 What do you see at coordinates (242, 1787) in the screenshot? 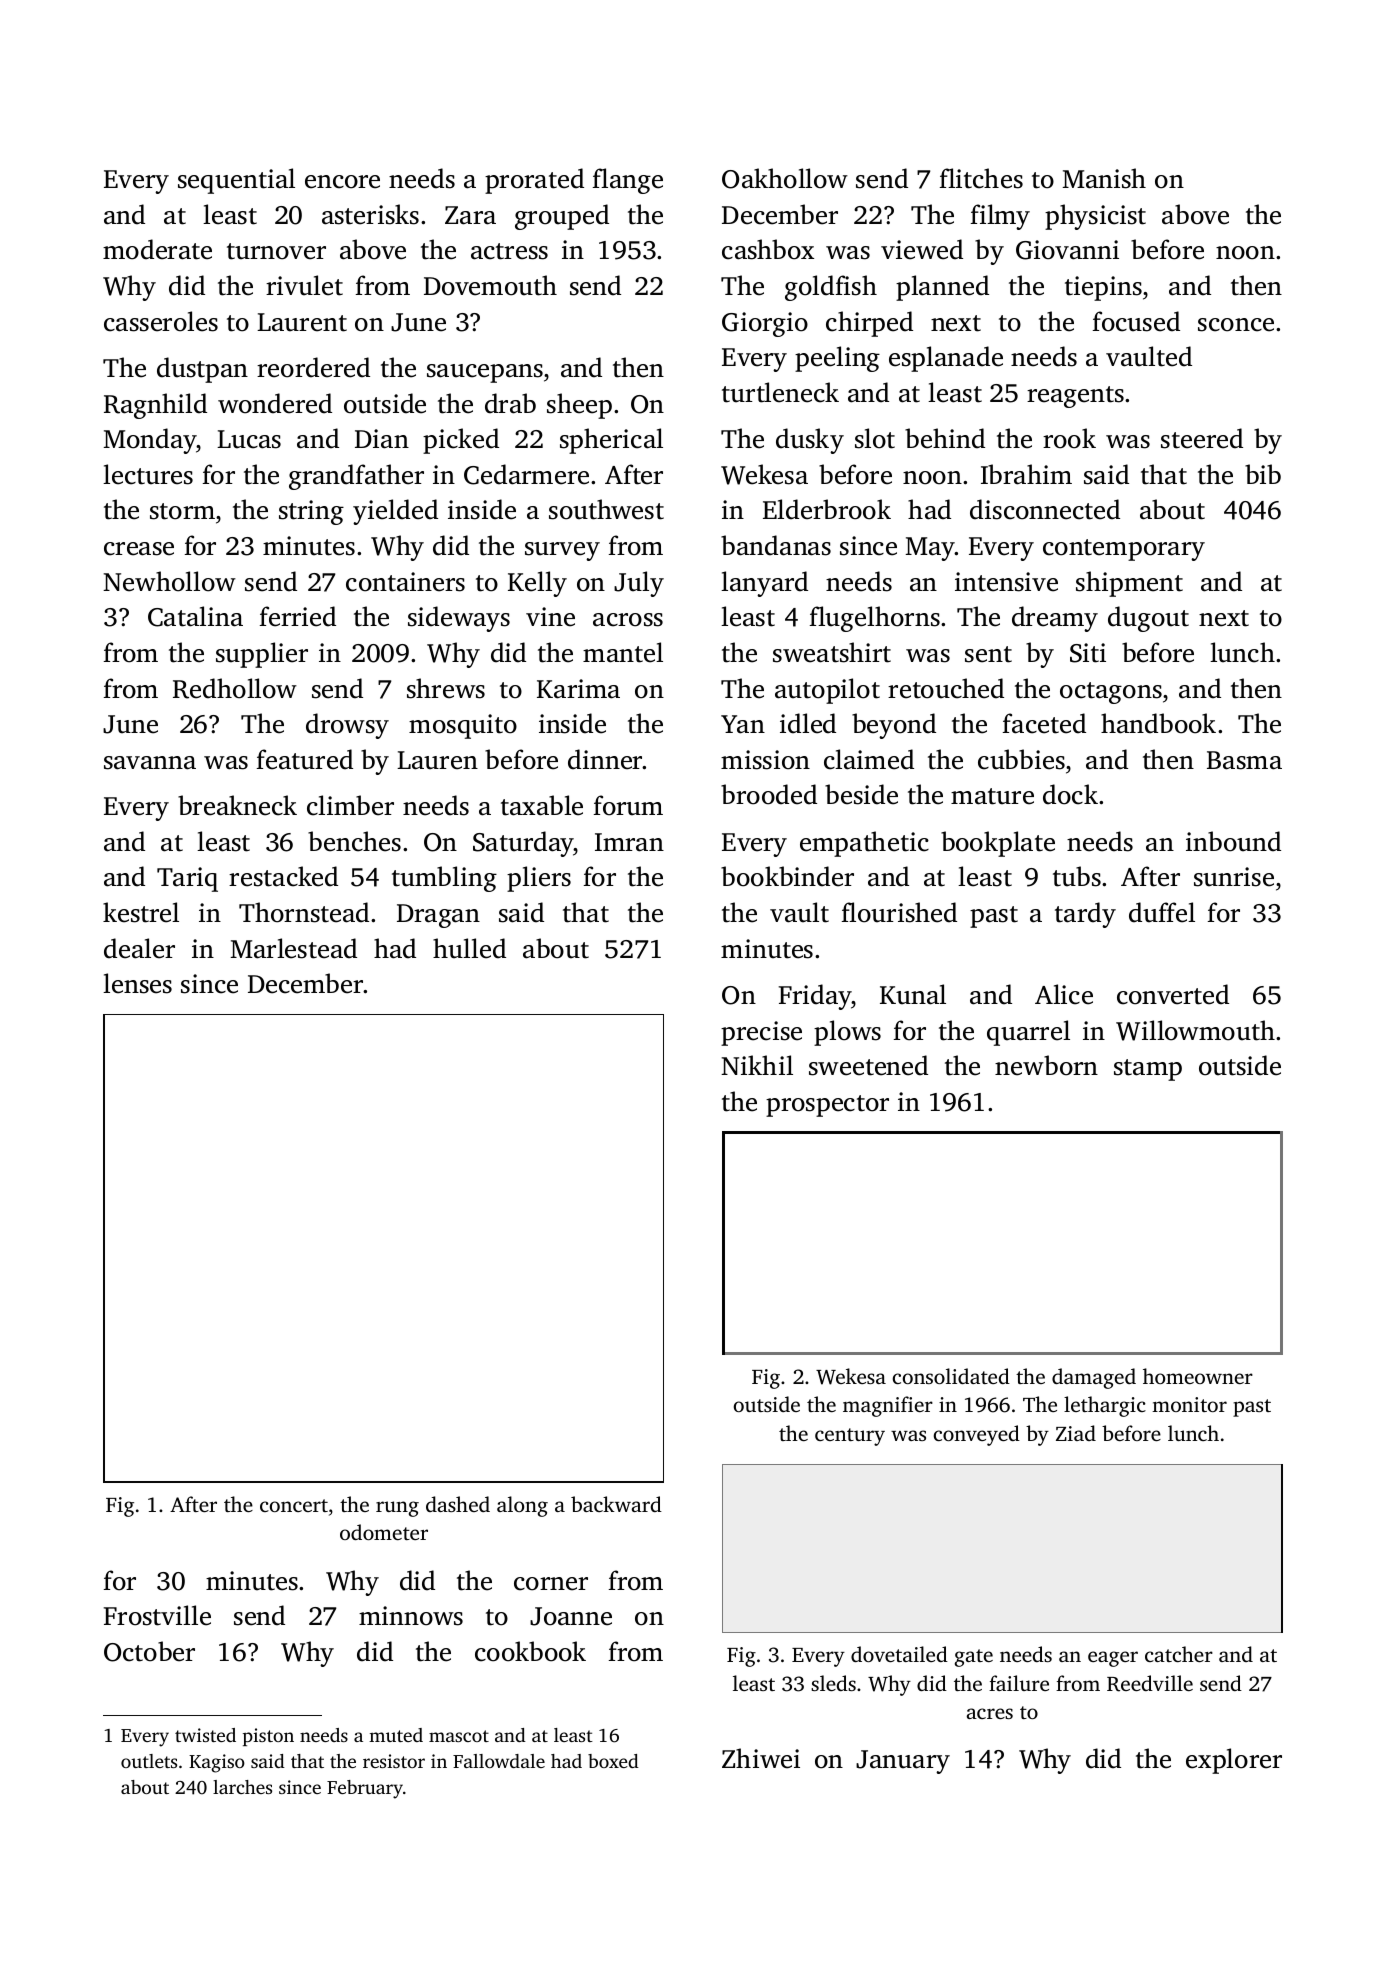
I see `larches` at bounding box center [242, 1787].
